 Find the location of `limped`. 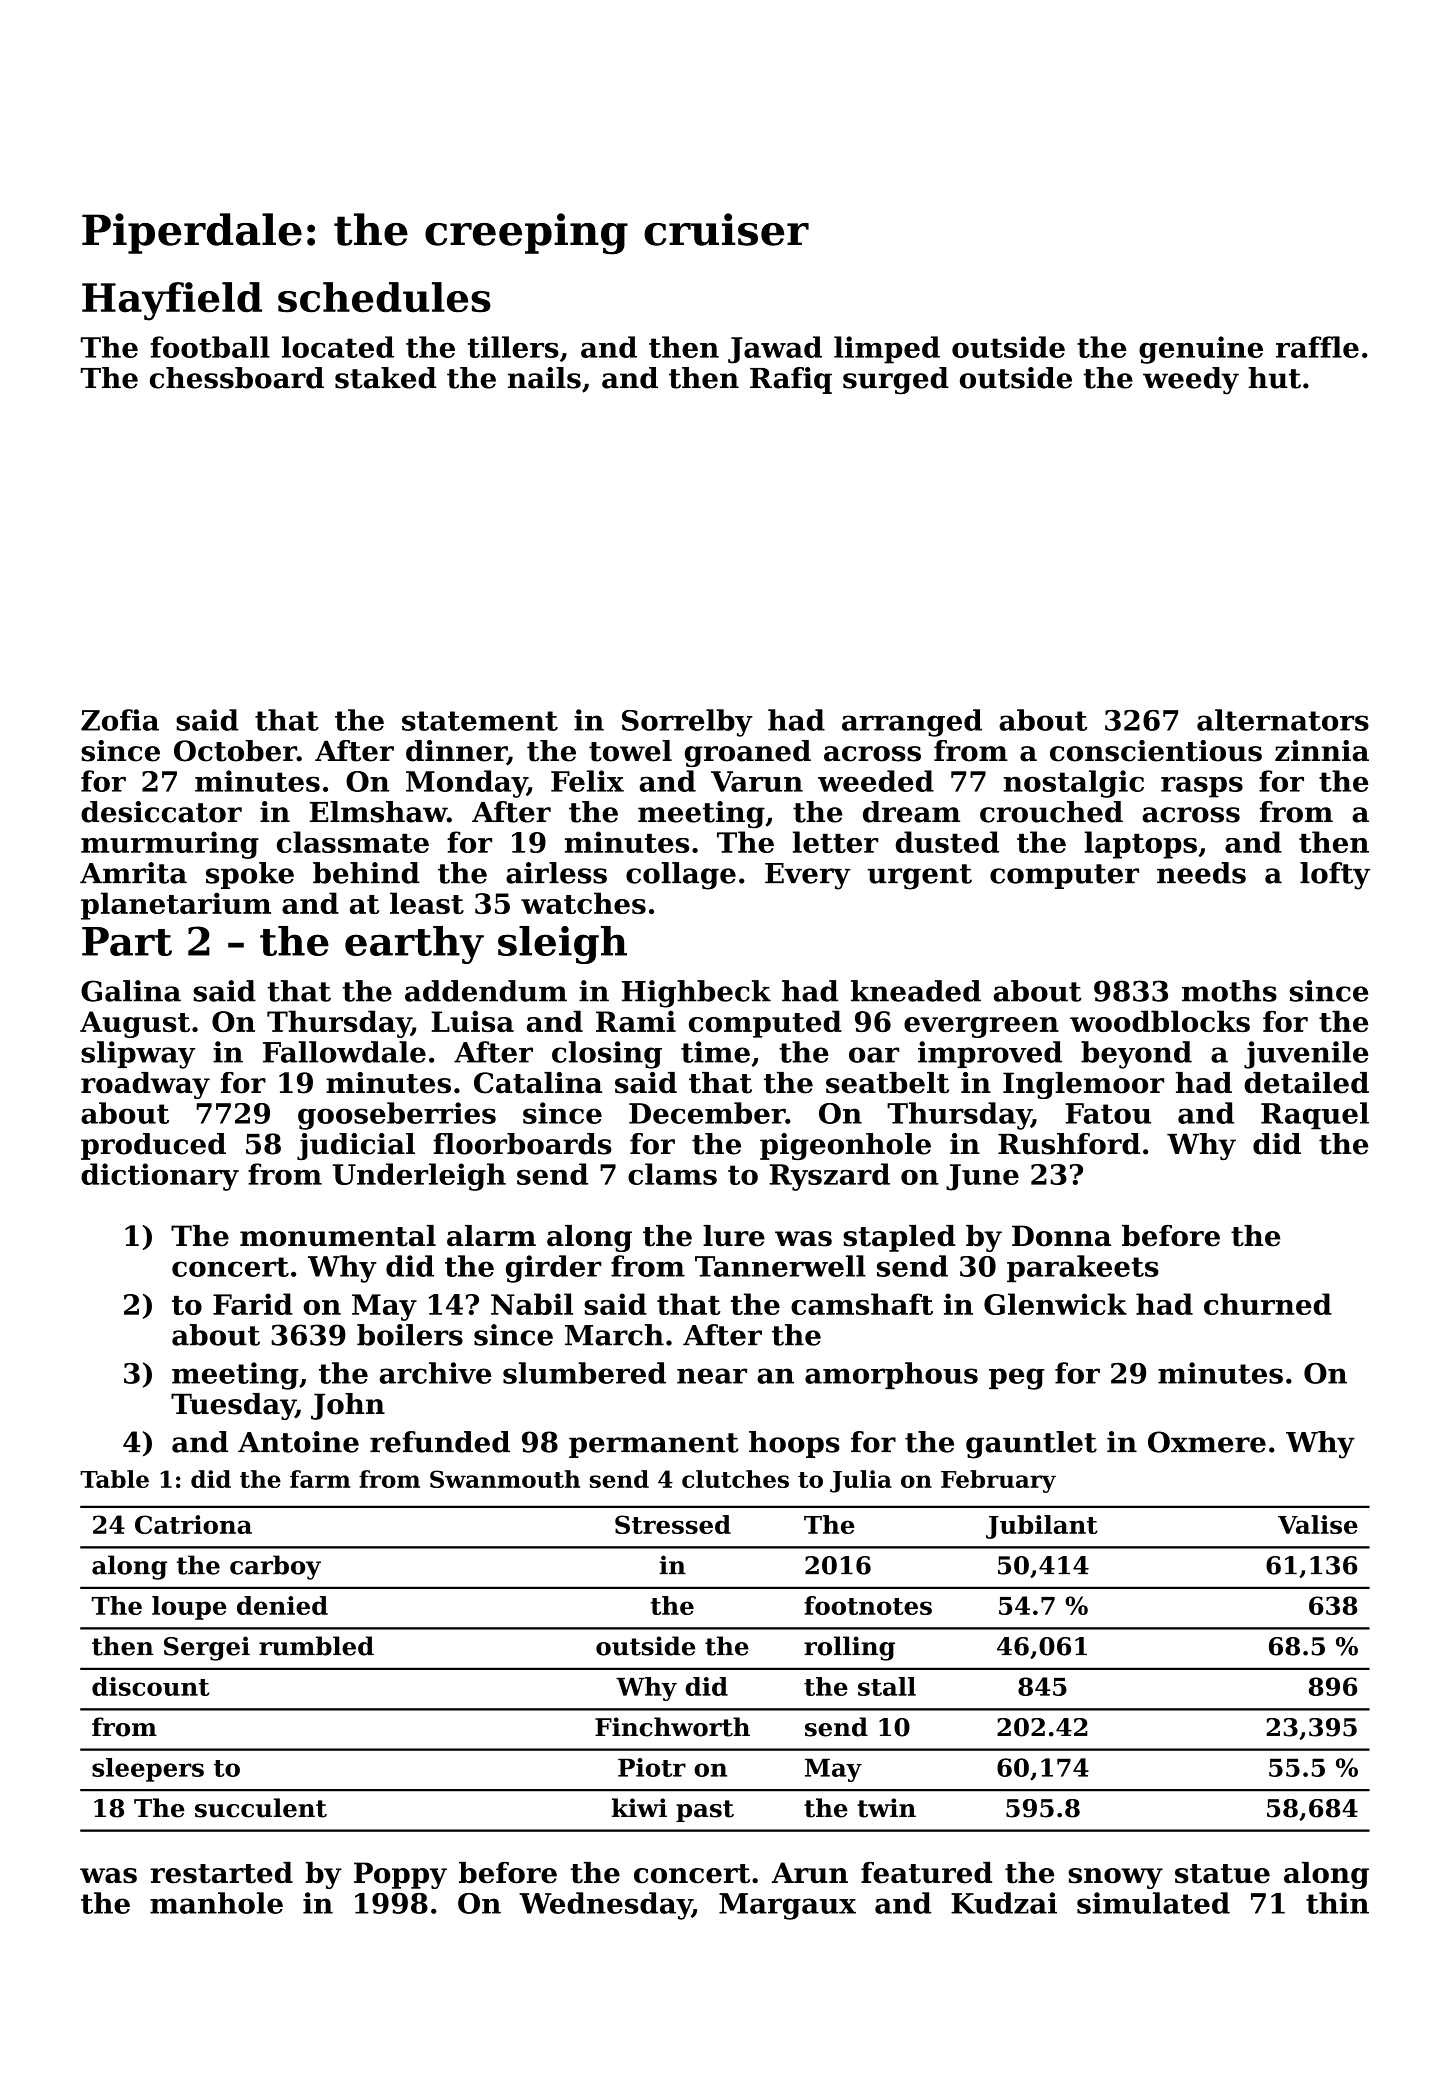

limped is located at coordinates (887, 350).
